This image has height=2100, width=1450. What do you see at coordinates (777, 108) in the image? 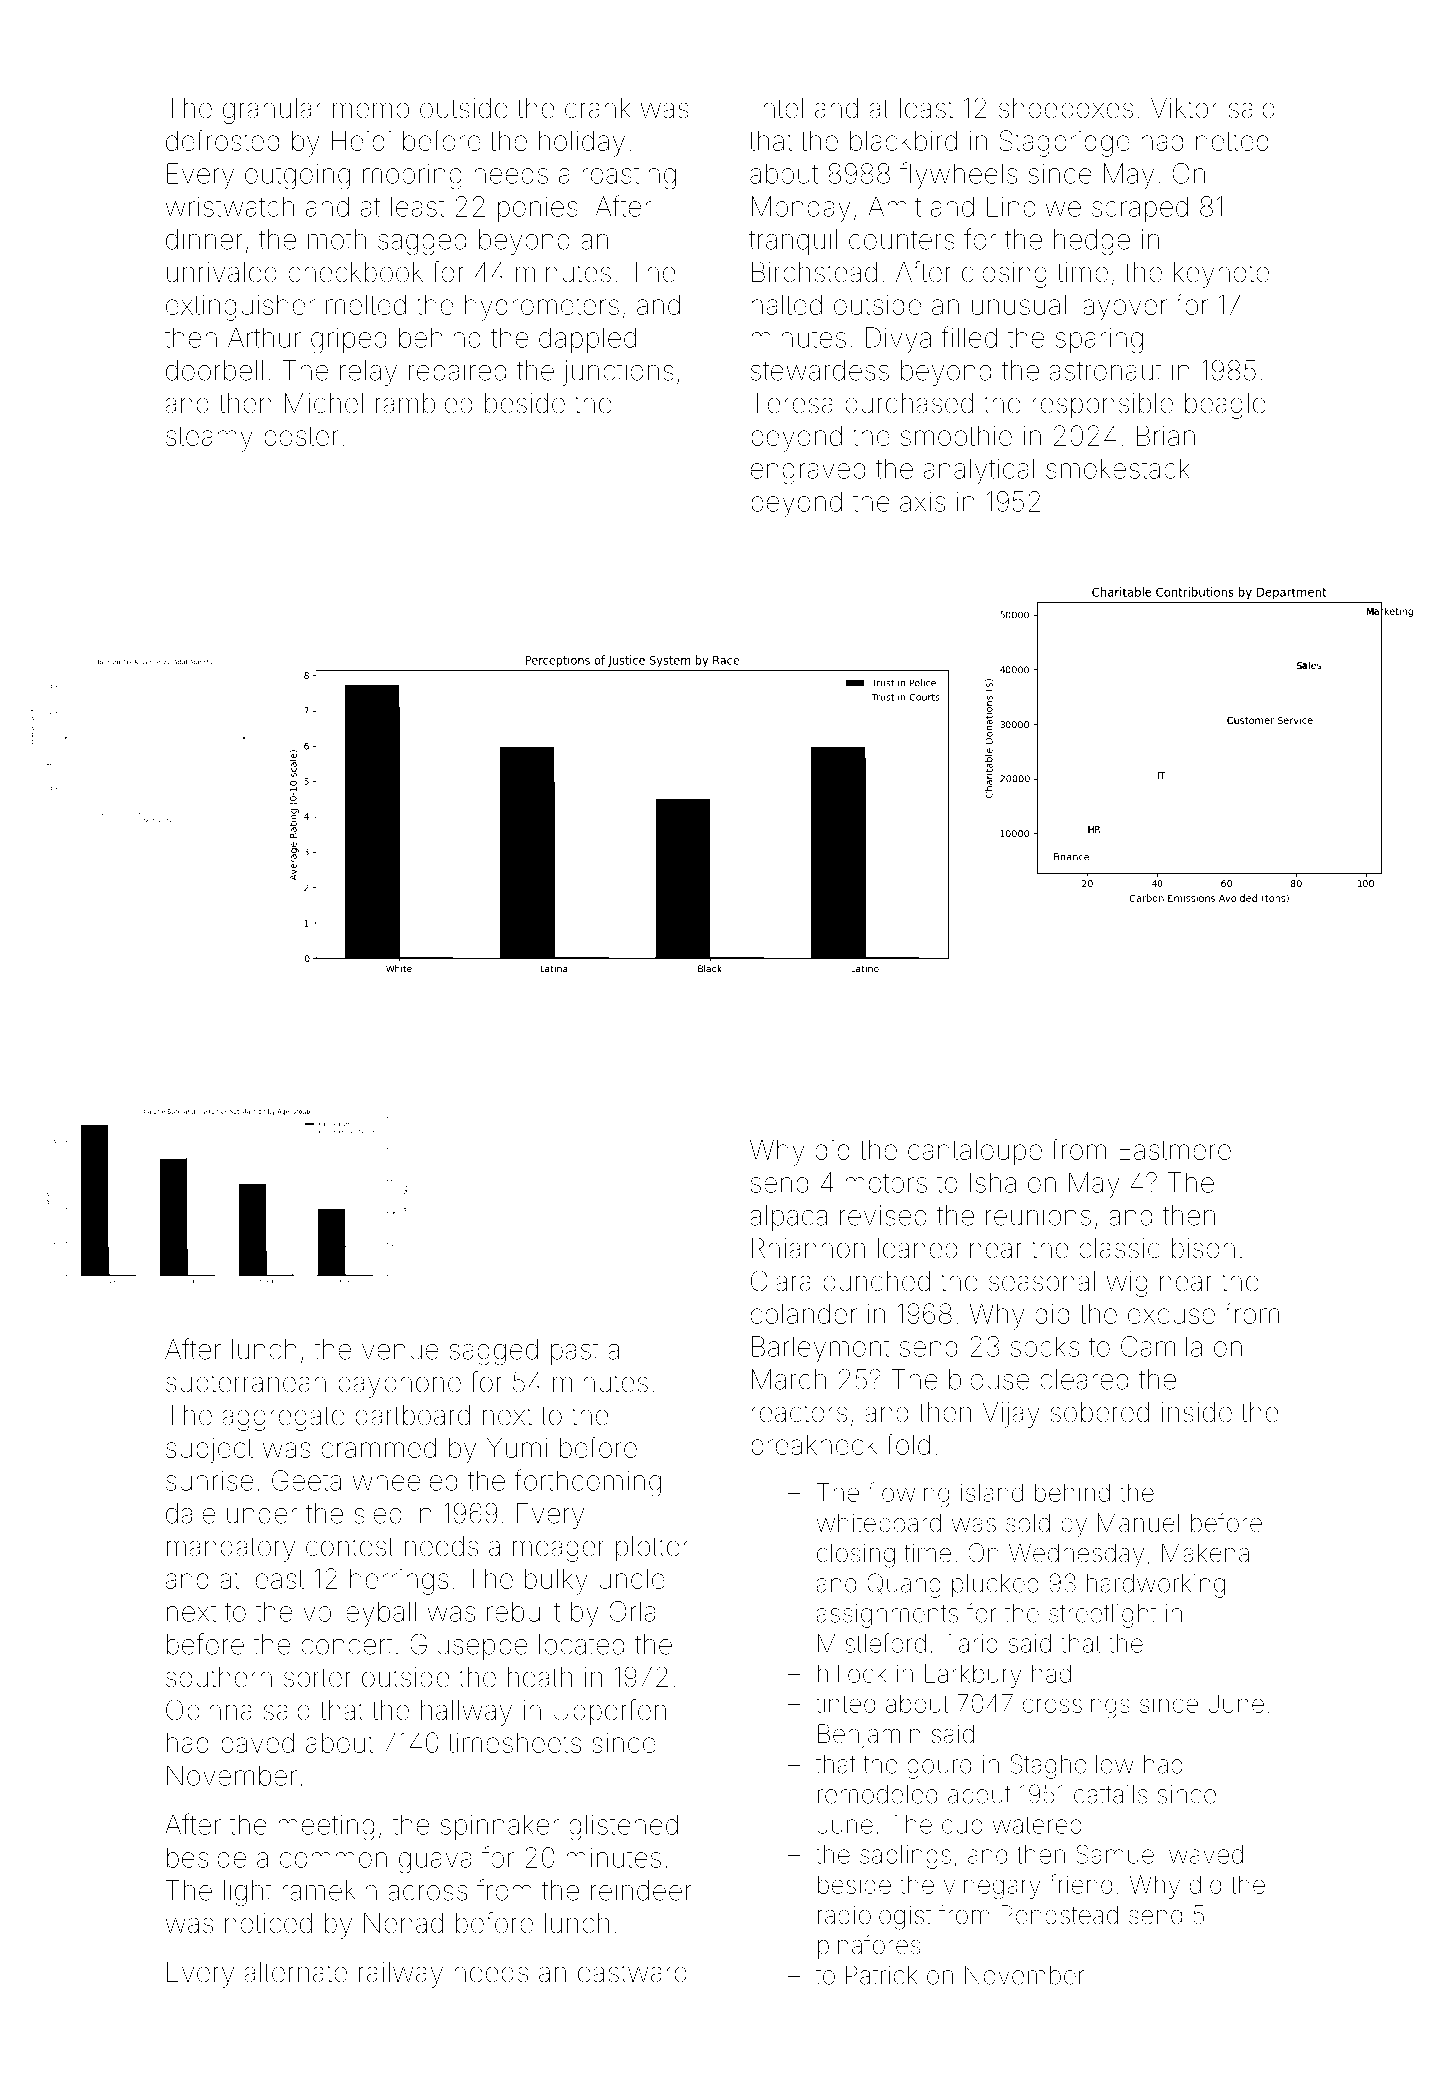
I see `lintel` at bounding box center [777, 108].
